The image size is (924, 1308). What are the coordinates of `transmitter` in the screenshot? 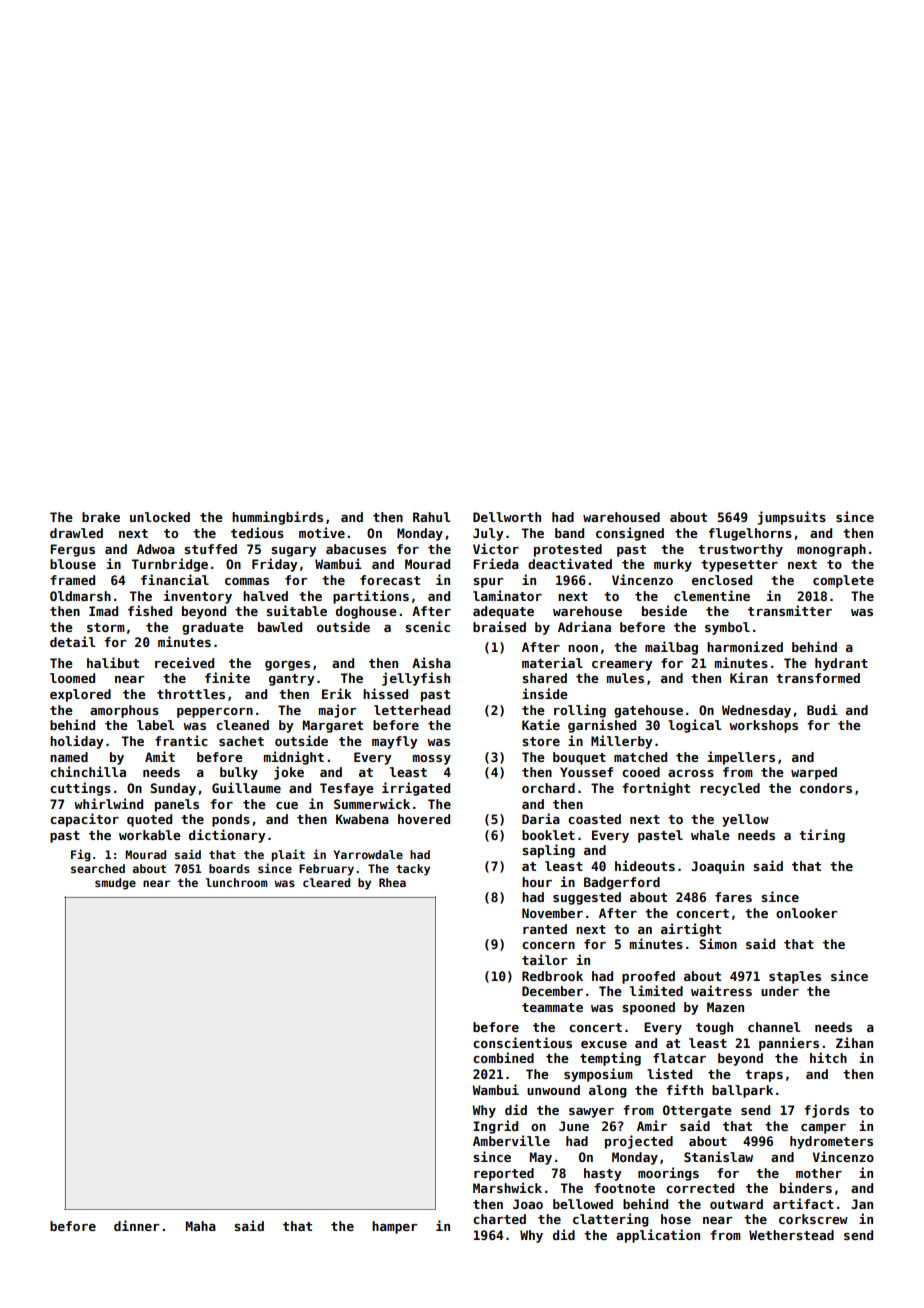 It's located at (790, 610).
